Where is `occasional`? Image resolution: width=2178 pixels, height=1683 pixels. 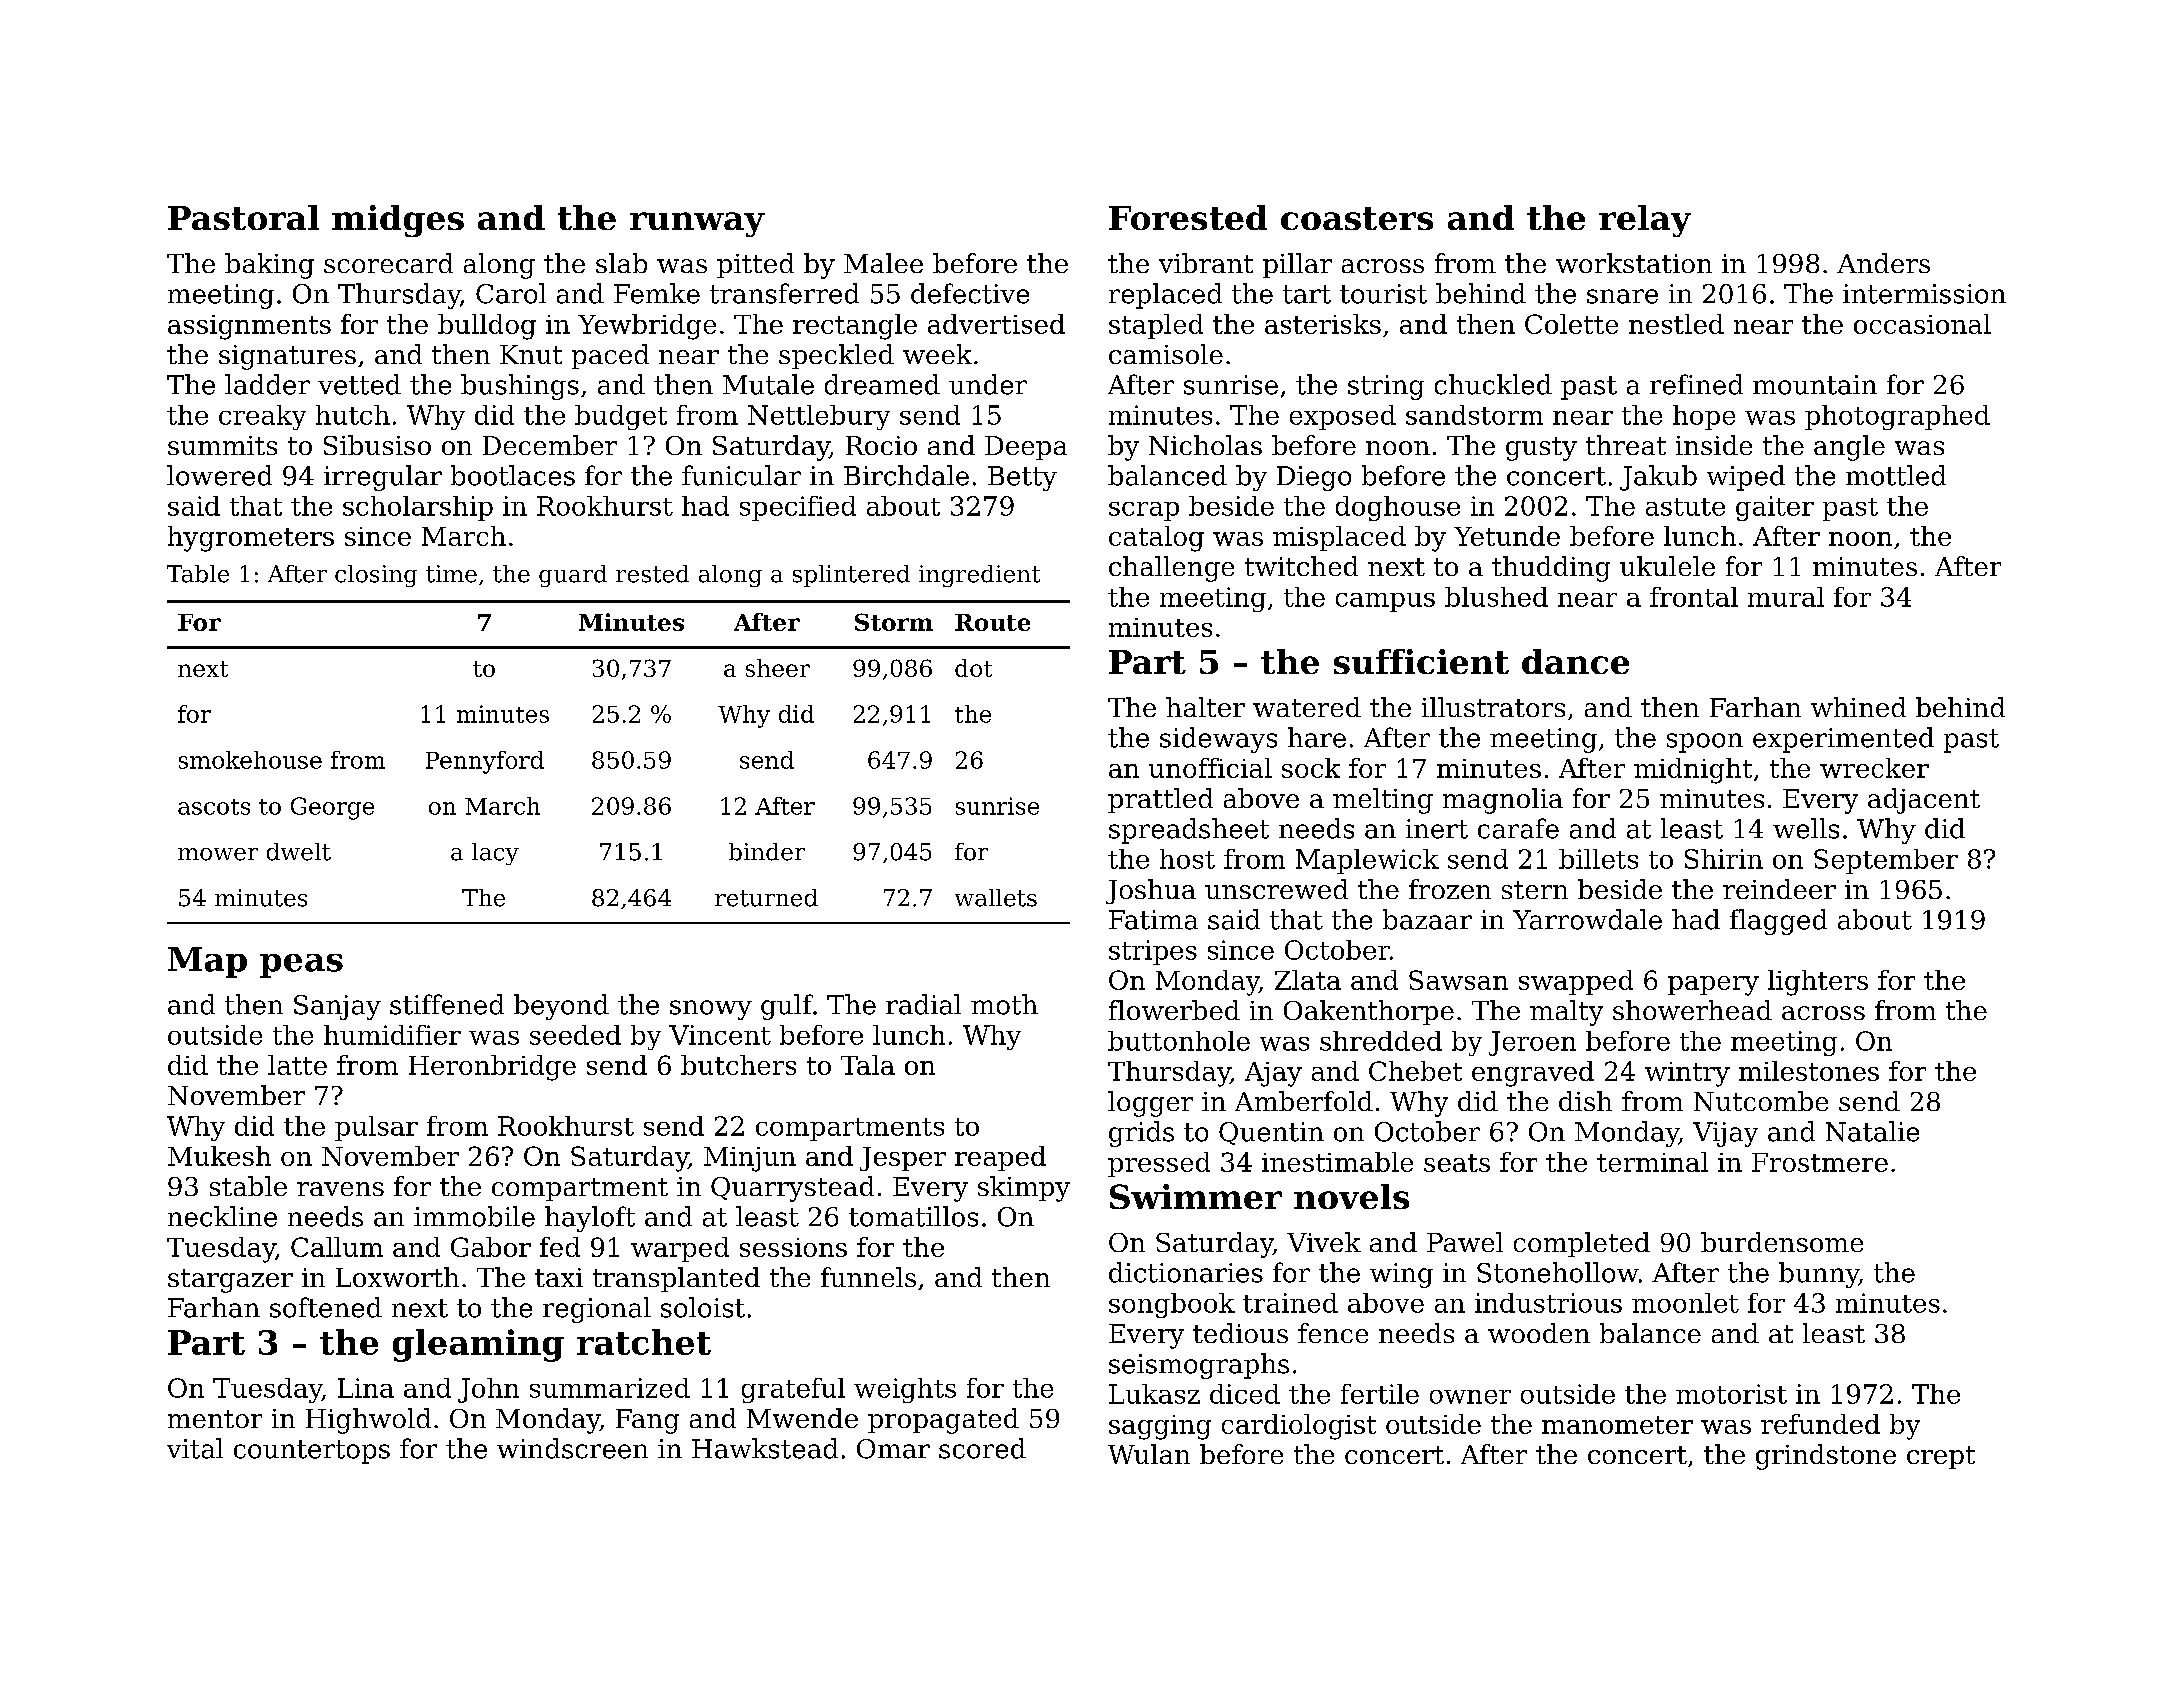 occasional is located at coordinates (1922, 324).
